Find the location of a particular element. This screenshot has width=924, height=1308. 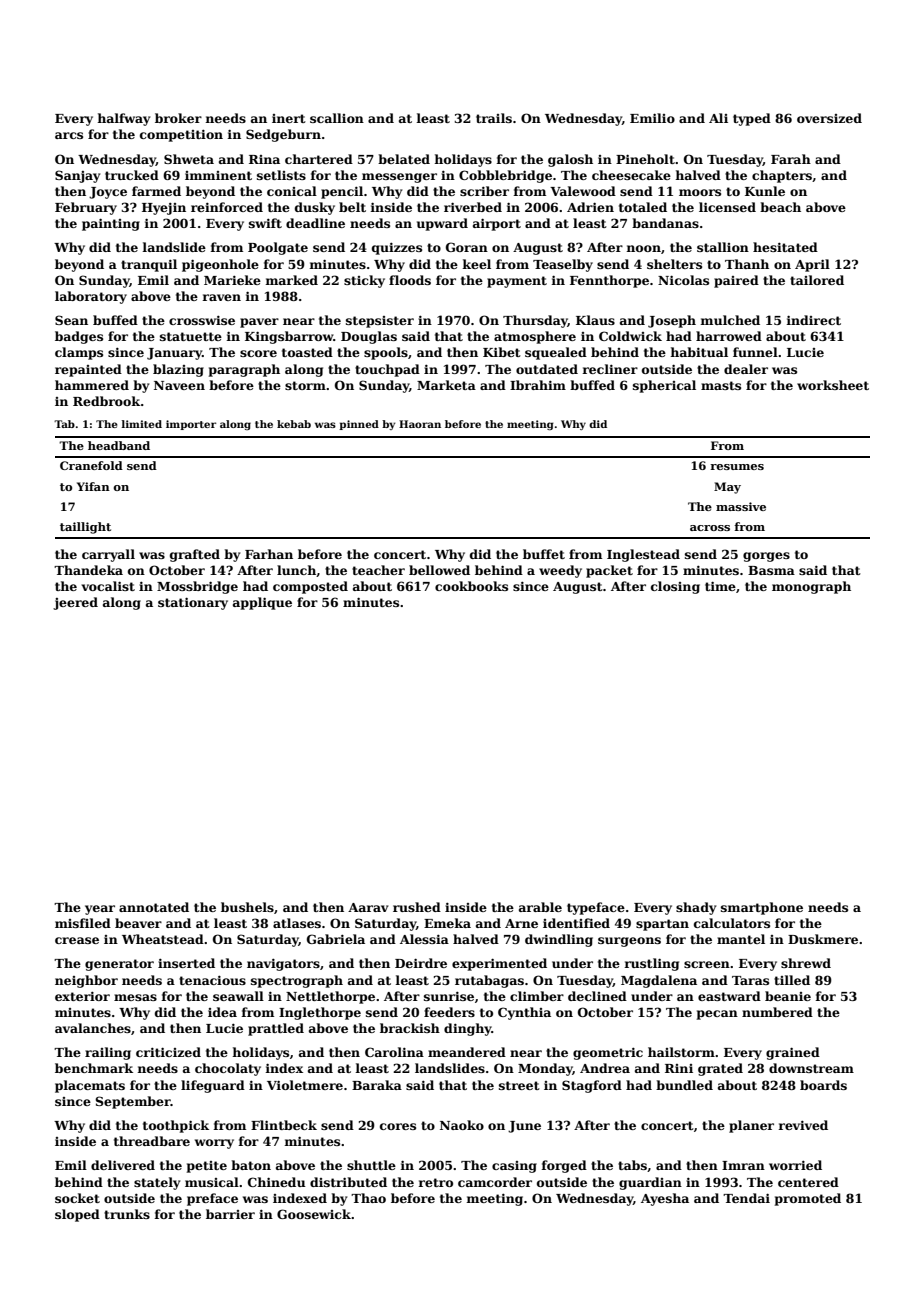

brackish is located at coordinates (410, 1028).
